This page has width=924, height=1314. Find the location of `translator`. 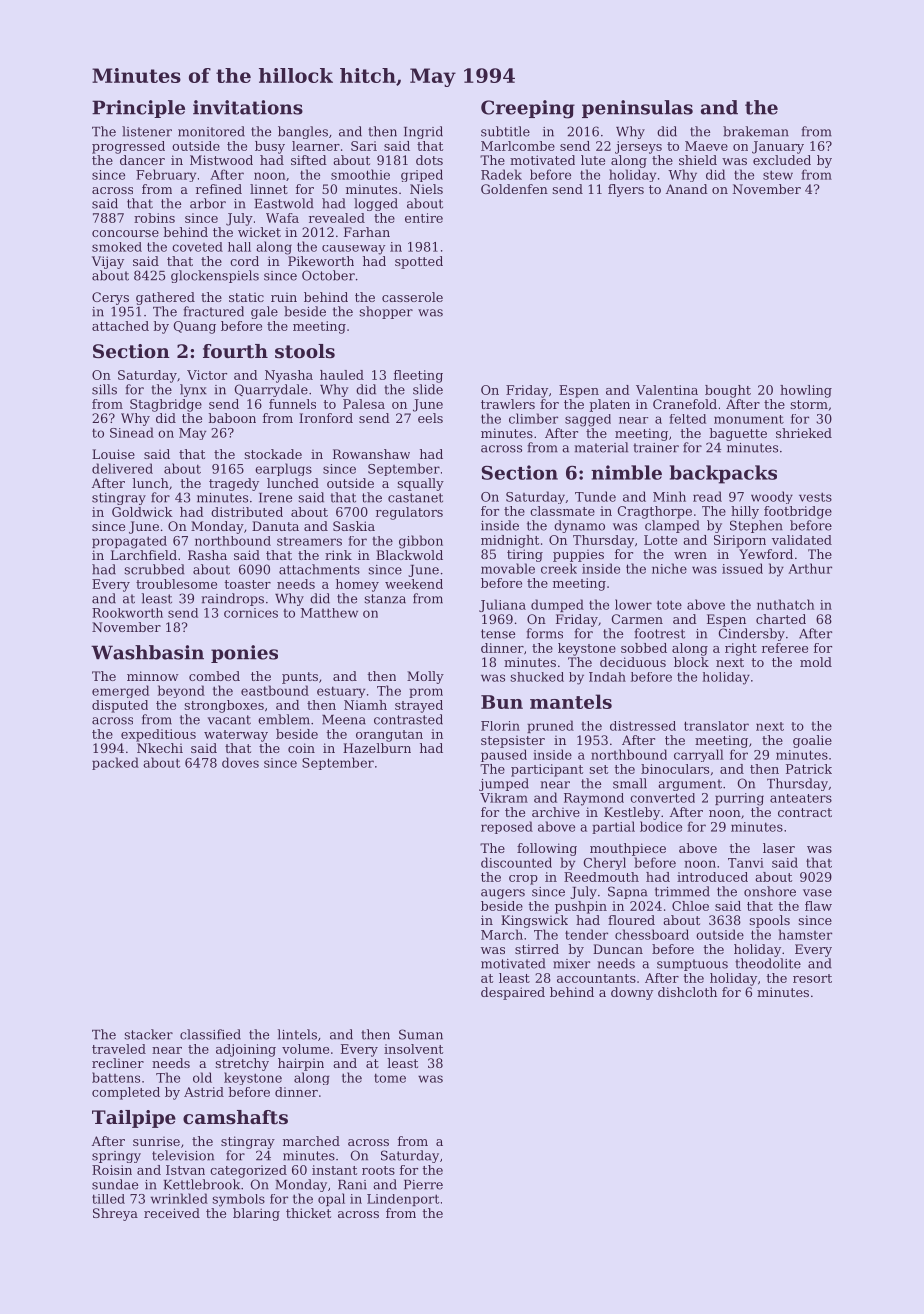

translator is located at coordinates (716, 726).
